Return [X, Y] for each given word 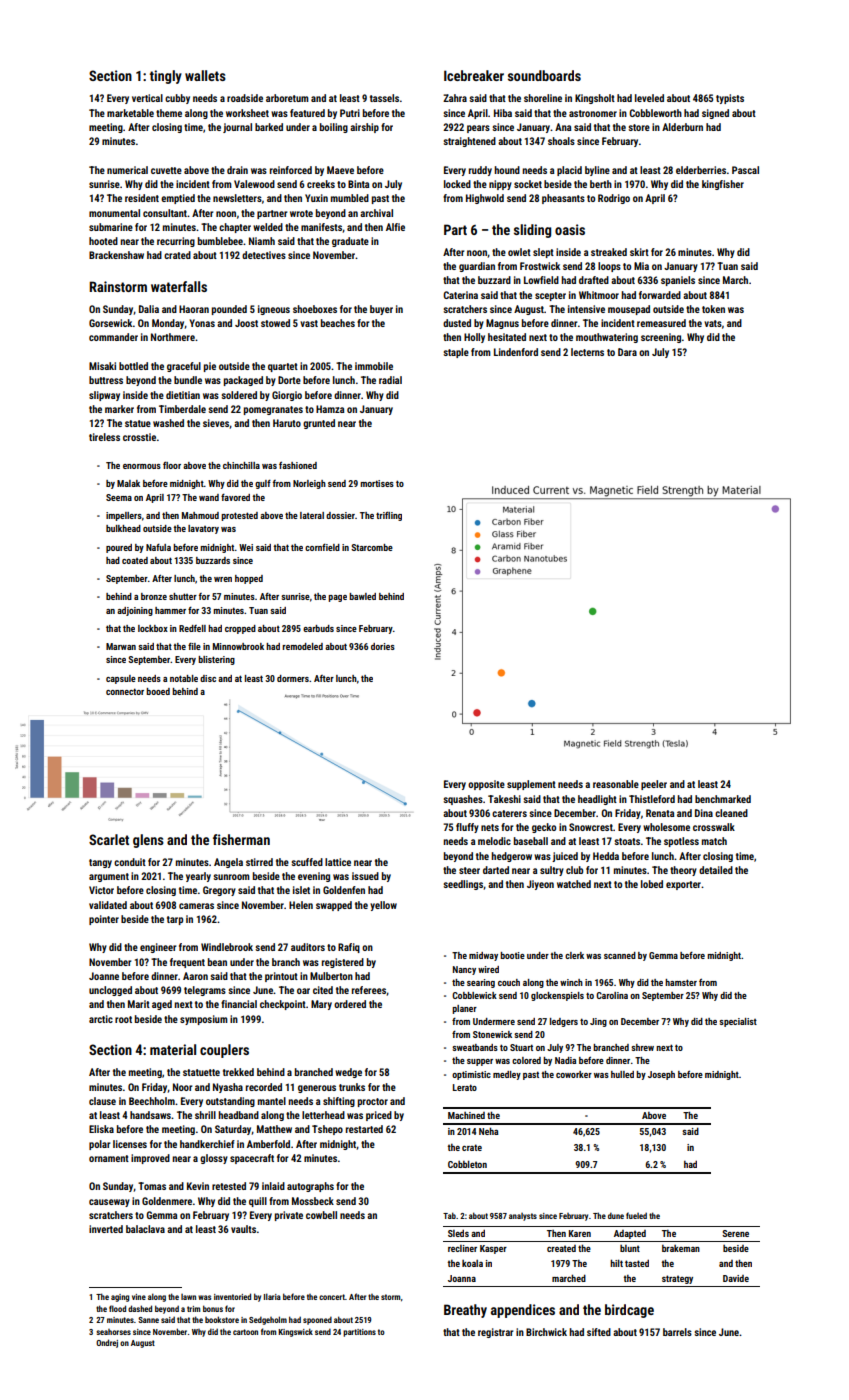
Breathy [465, 1311]
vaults [243, 1229]
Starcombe [372, 547]
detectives [264, 255]
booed [158, 691]
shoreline [543, 98]
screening [661, 338]
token [713, 309]
